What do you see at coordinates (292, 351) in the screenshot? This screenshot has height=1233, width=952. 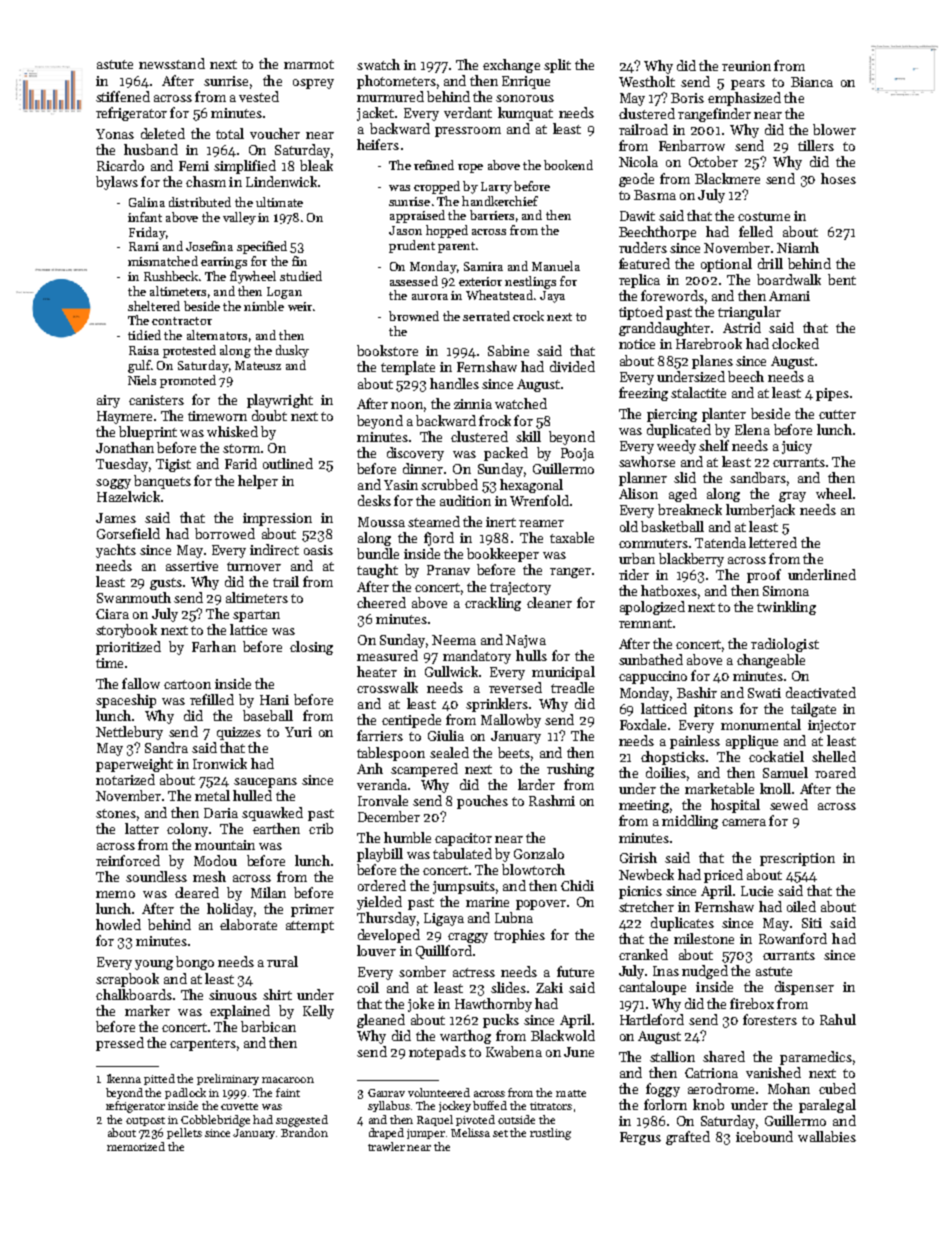 I see `dusky` at bounding box center [292, 351].
